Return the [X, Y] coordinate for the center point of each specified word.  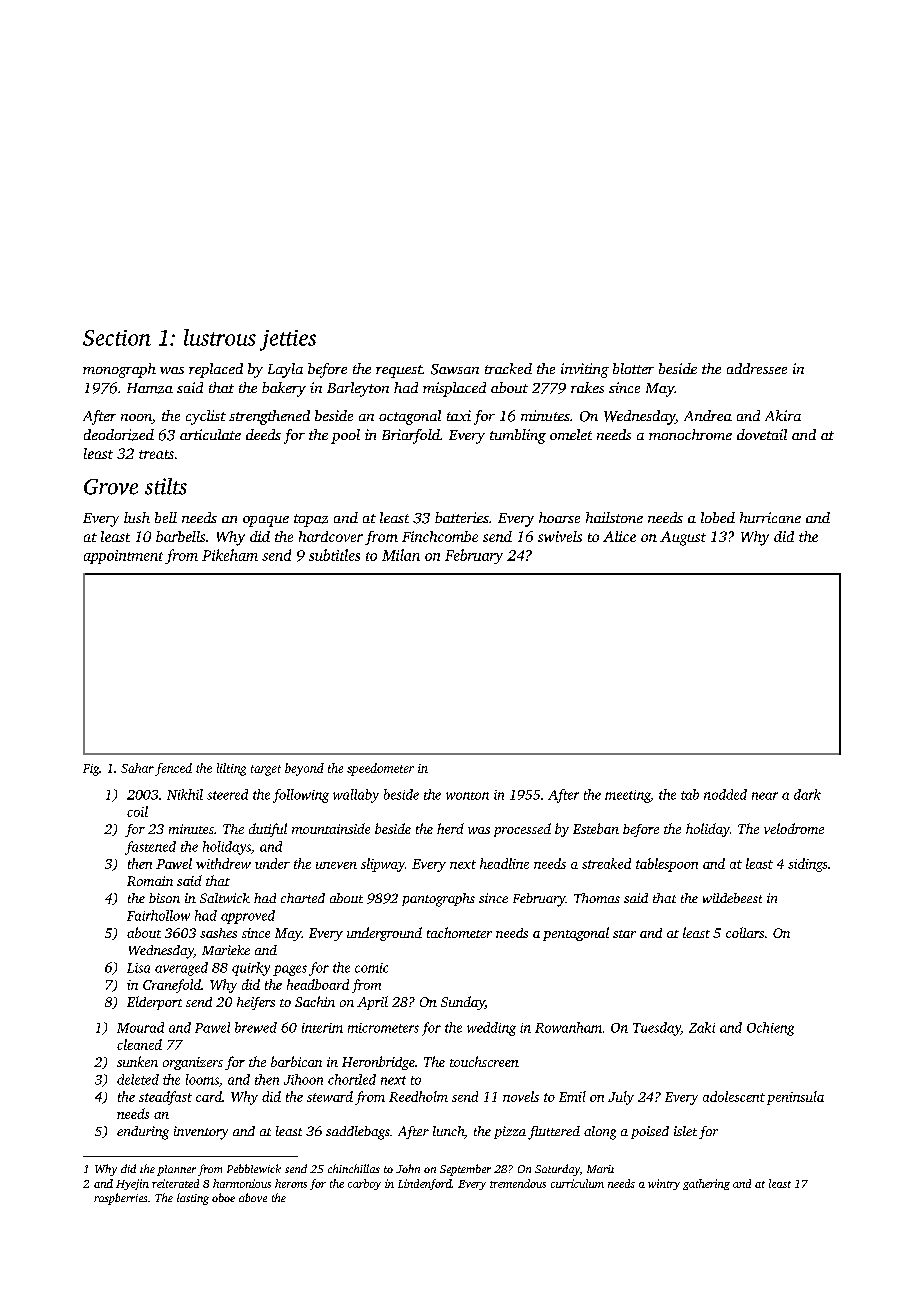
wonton [467, 796]
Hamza [150, 388]
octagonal [410, 417]
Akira [783, 415]
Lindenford [425, 1184]
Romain [150, 881]
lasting [193, 1199]
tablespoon [667, 865]
